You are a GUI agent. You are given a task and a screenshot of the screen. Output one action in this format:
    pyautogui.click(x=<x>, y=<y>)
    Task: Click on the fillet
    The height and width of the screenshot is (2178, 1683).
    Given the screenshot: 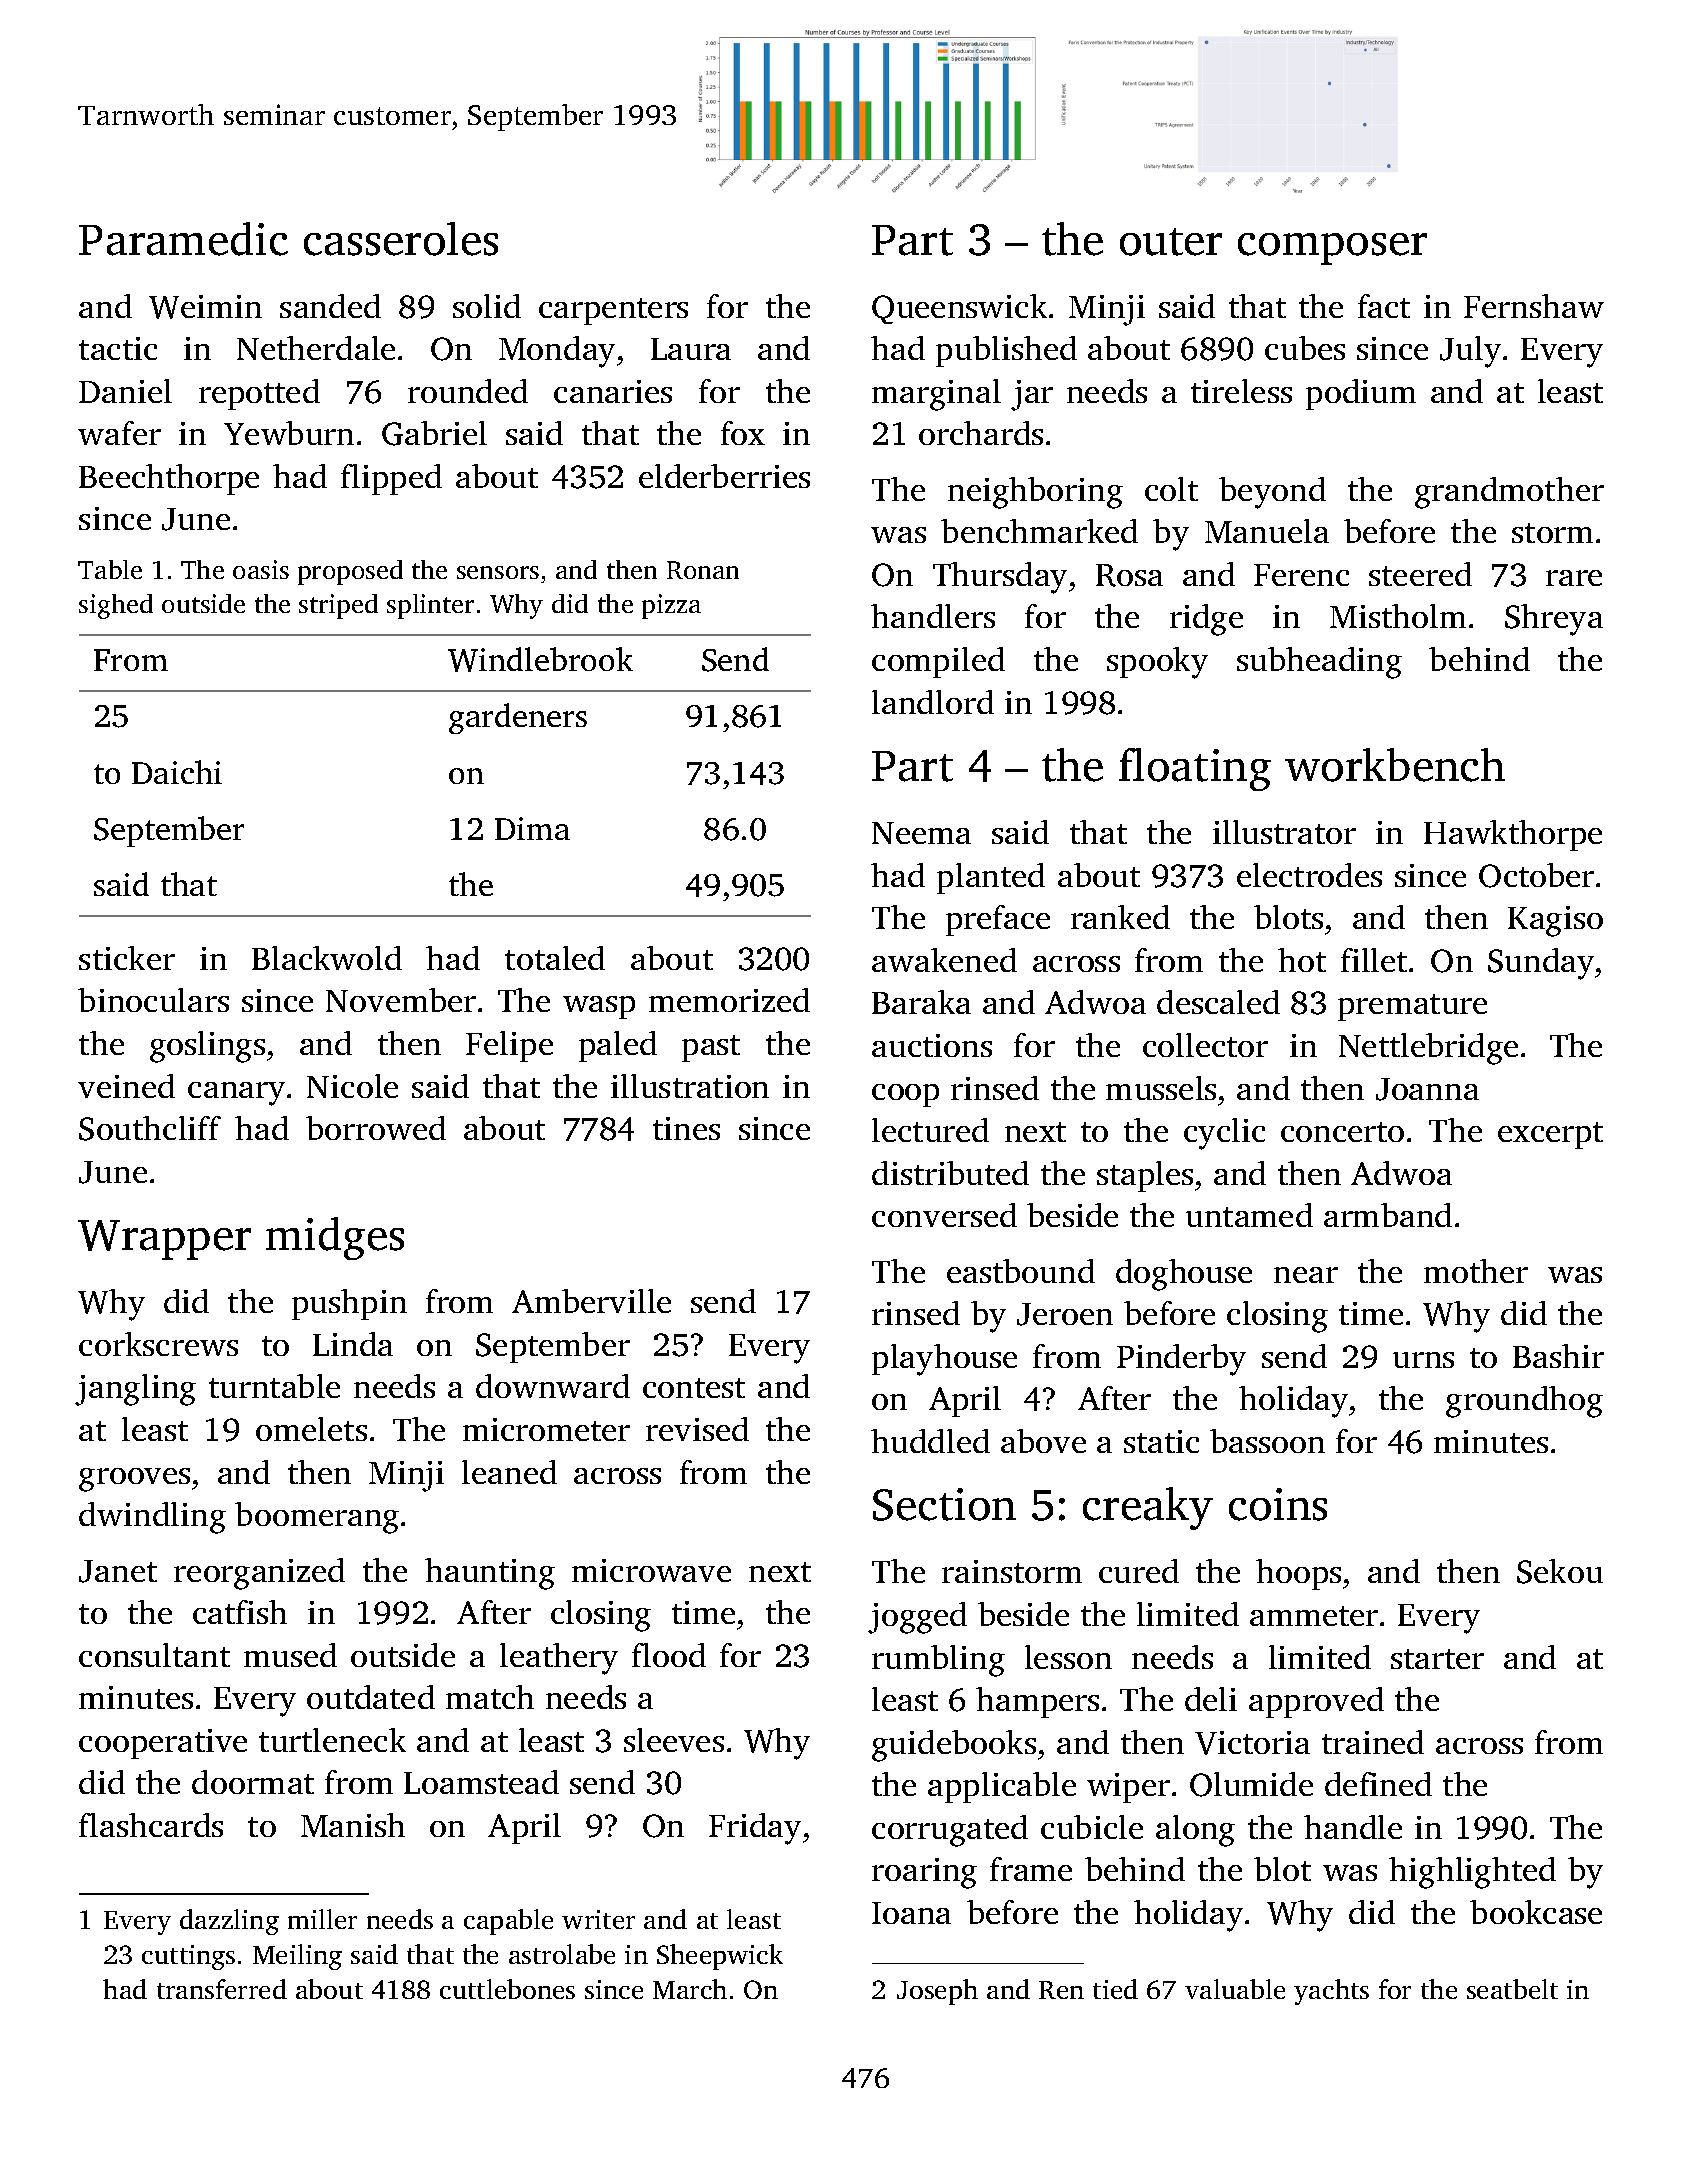 What is the action you would take?
    pyautogui.click(x=1374, y=960)
